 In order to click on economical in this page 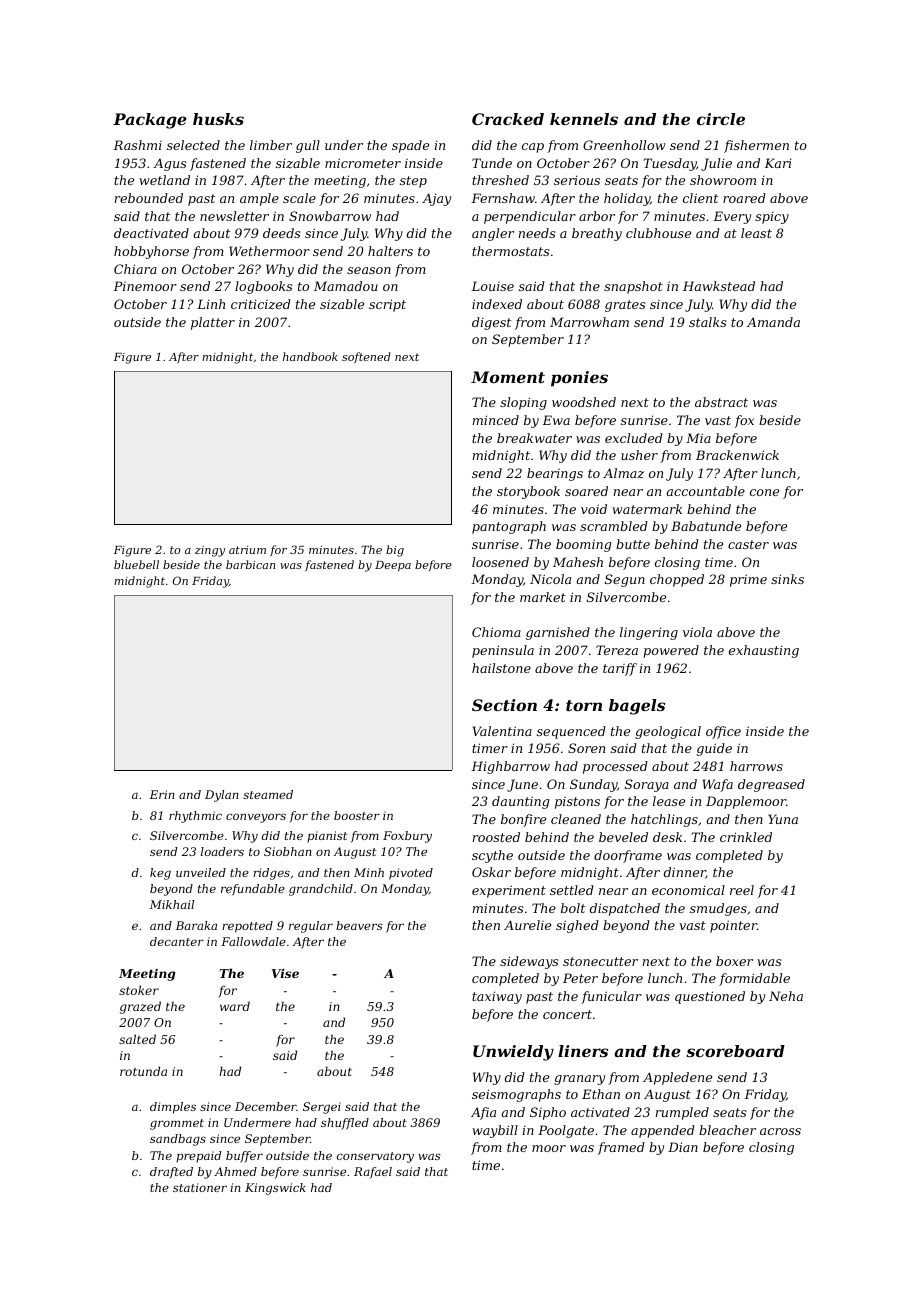, I will do `click(688, 890)`.
